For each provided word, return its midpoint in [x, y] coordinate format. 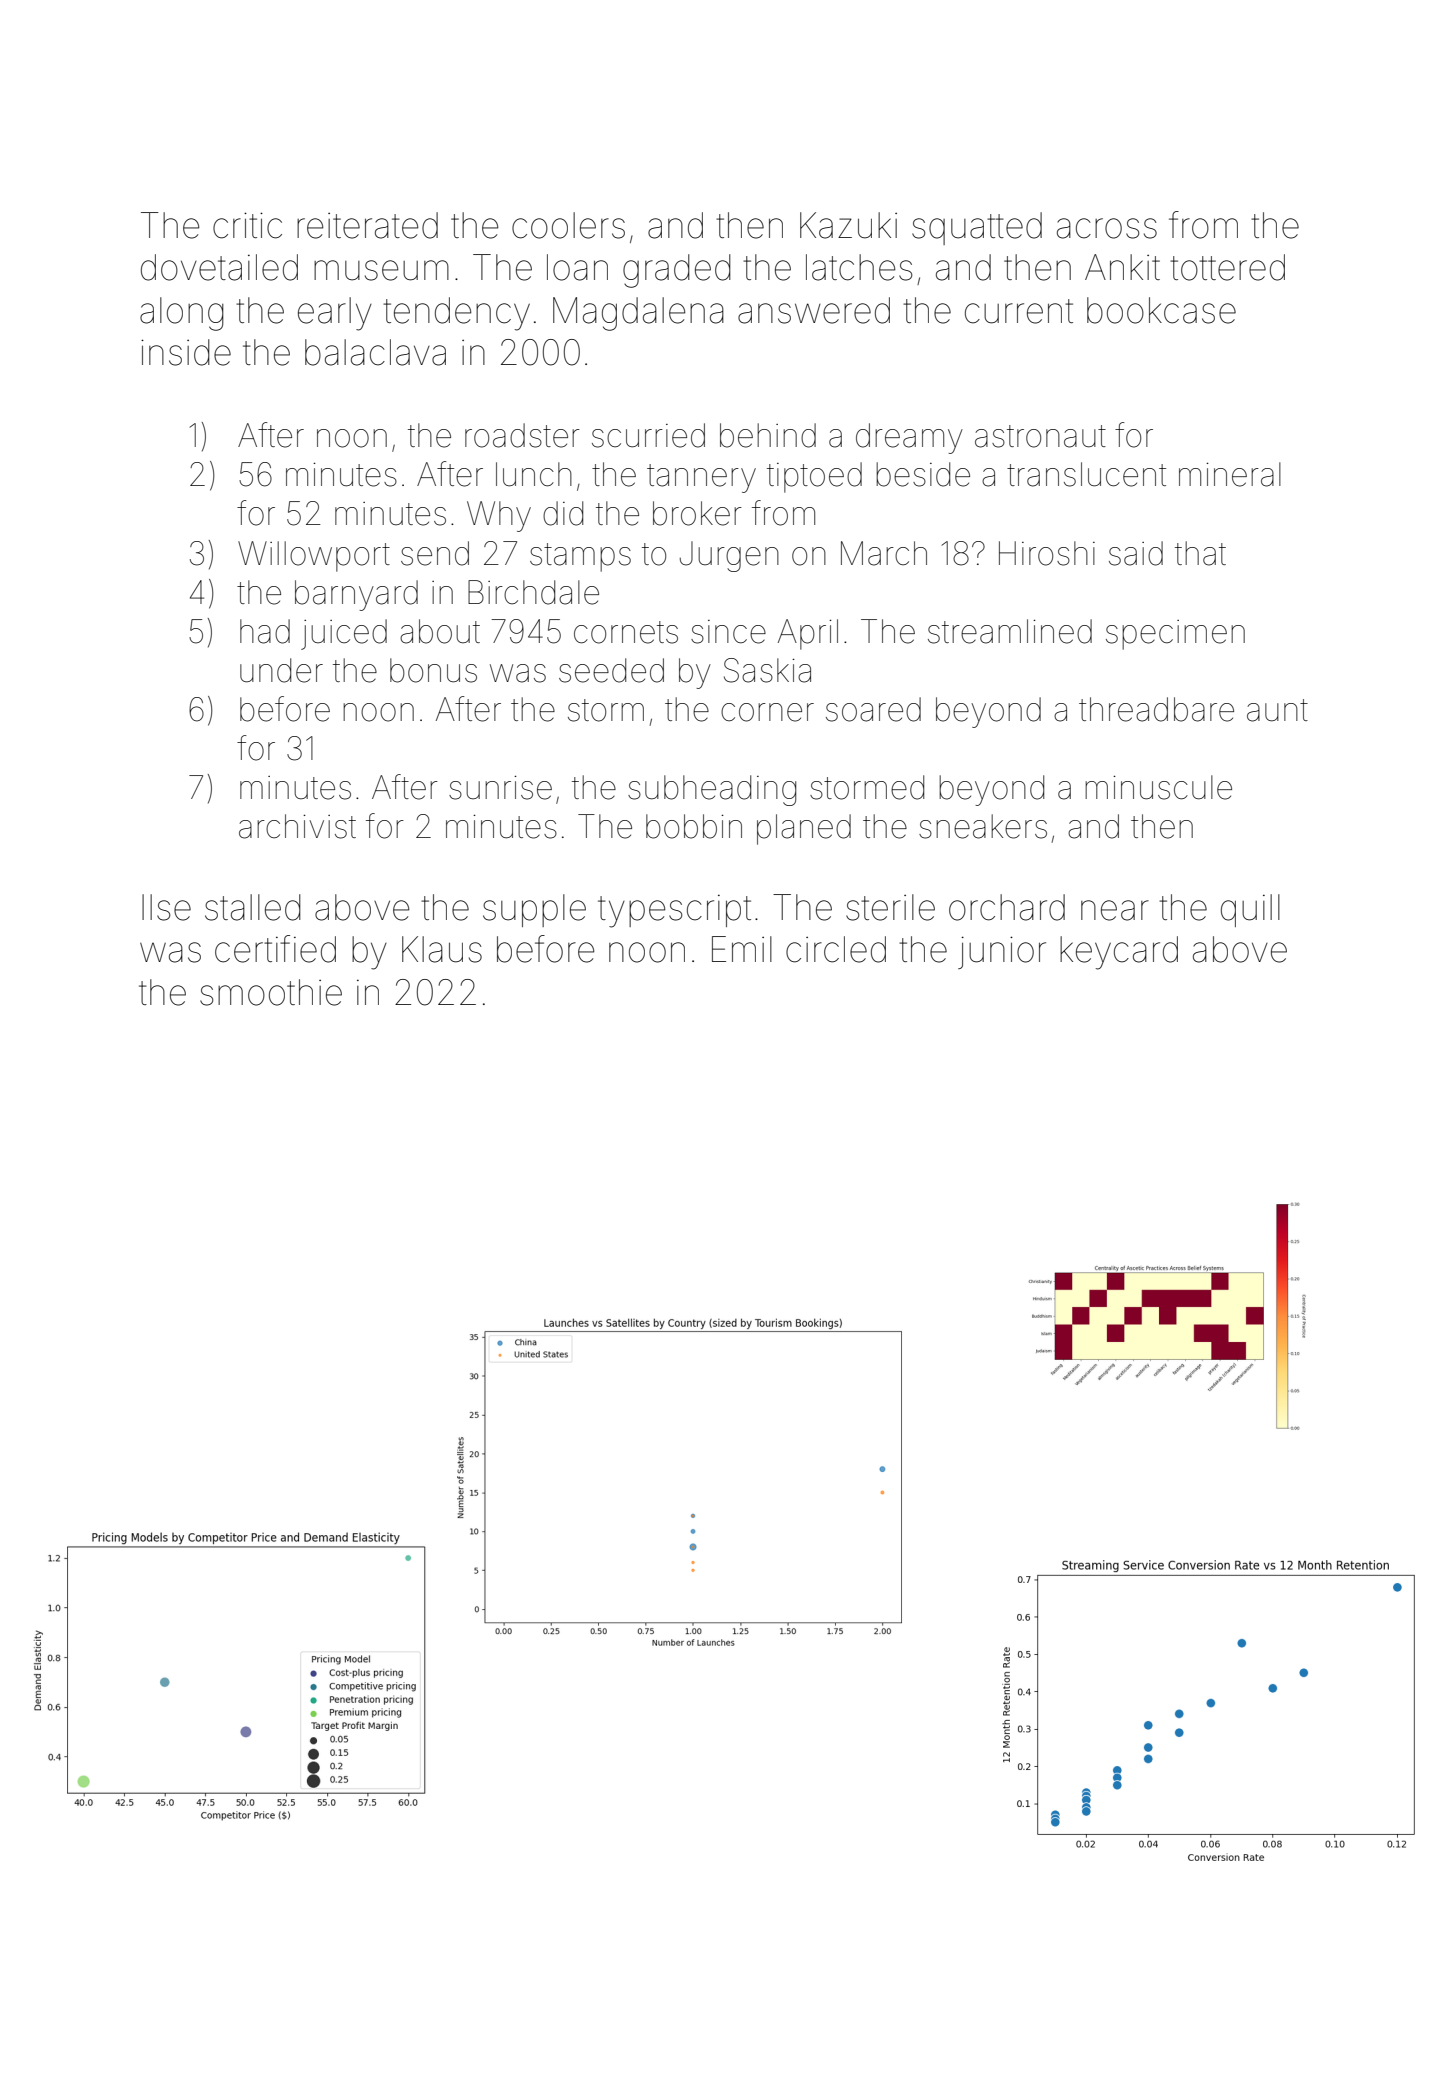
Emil [742, 949]
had [265, 631]
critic [247, 225]
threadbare [1156, 709]
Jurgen [729, 556]
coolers [568, 225]
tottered [1227, 267]
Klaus [442, 949]
